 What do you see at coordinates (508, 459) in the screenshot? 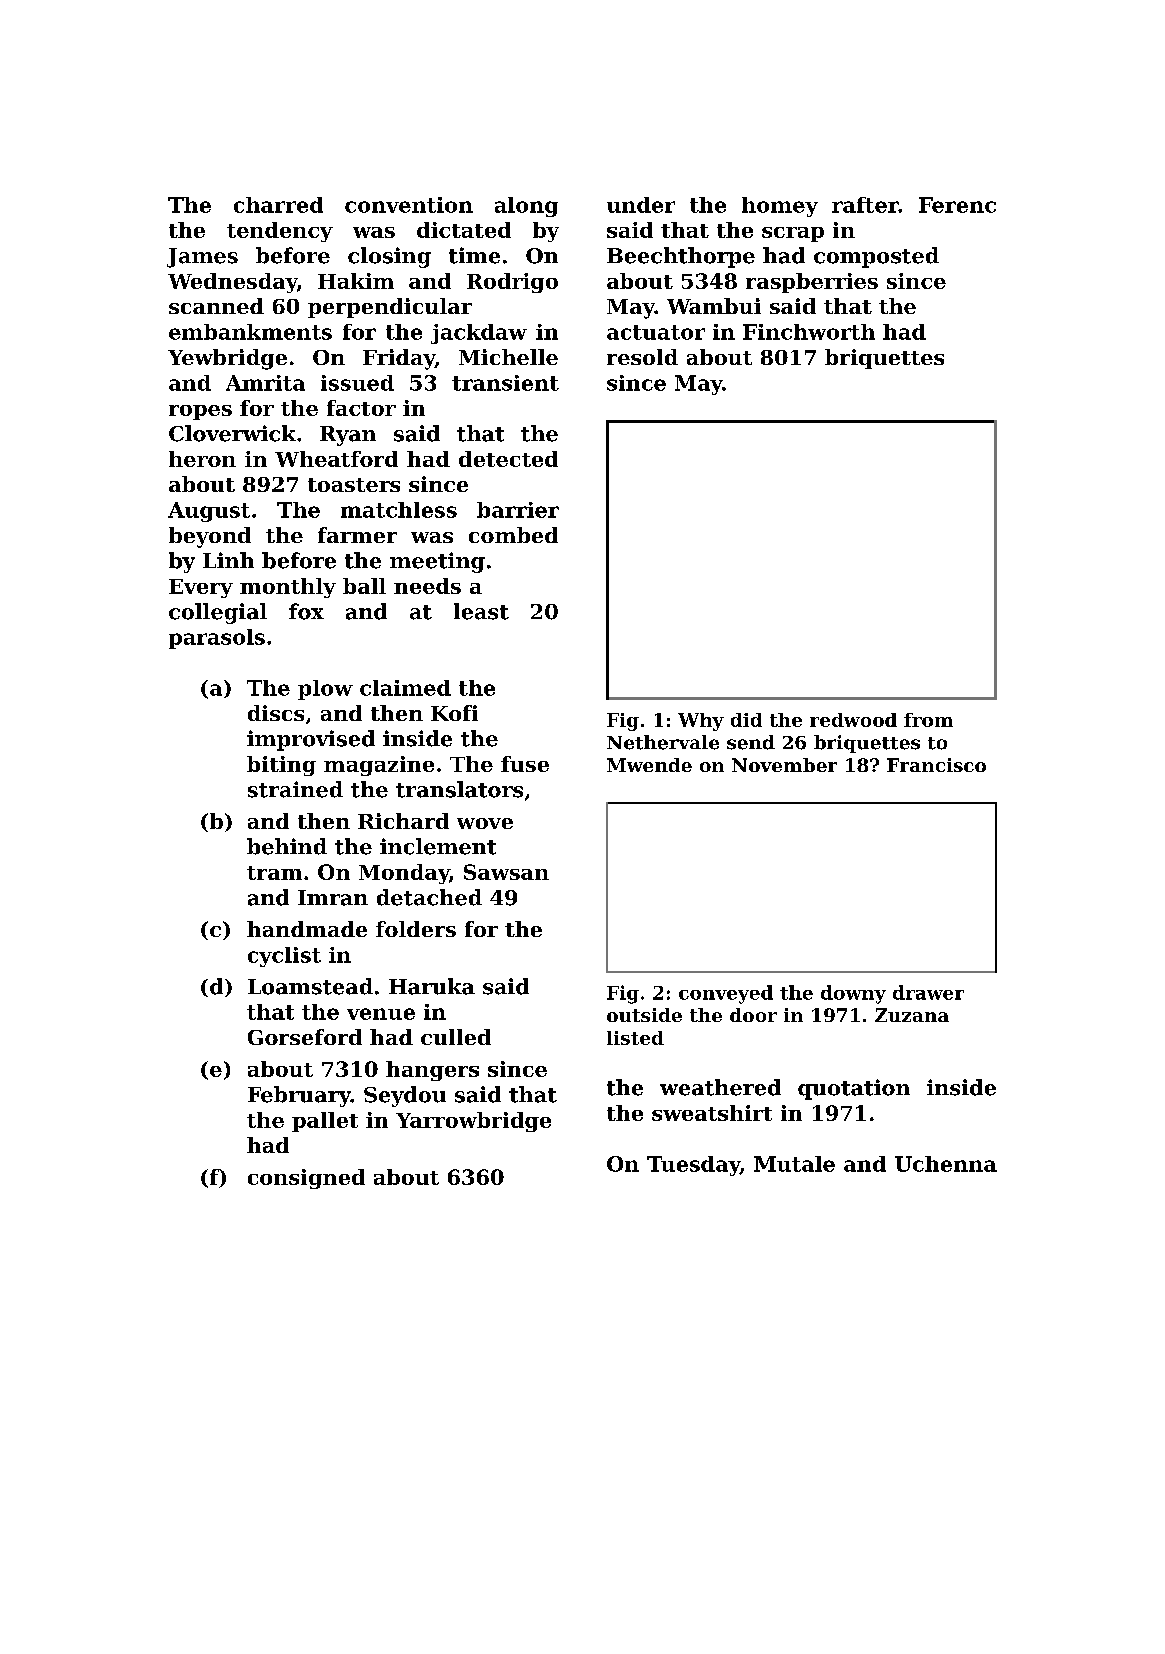
I see `detected` at bounding box center [508, 459].
